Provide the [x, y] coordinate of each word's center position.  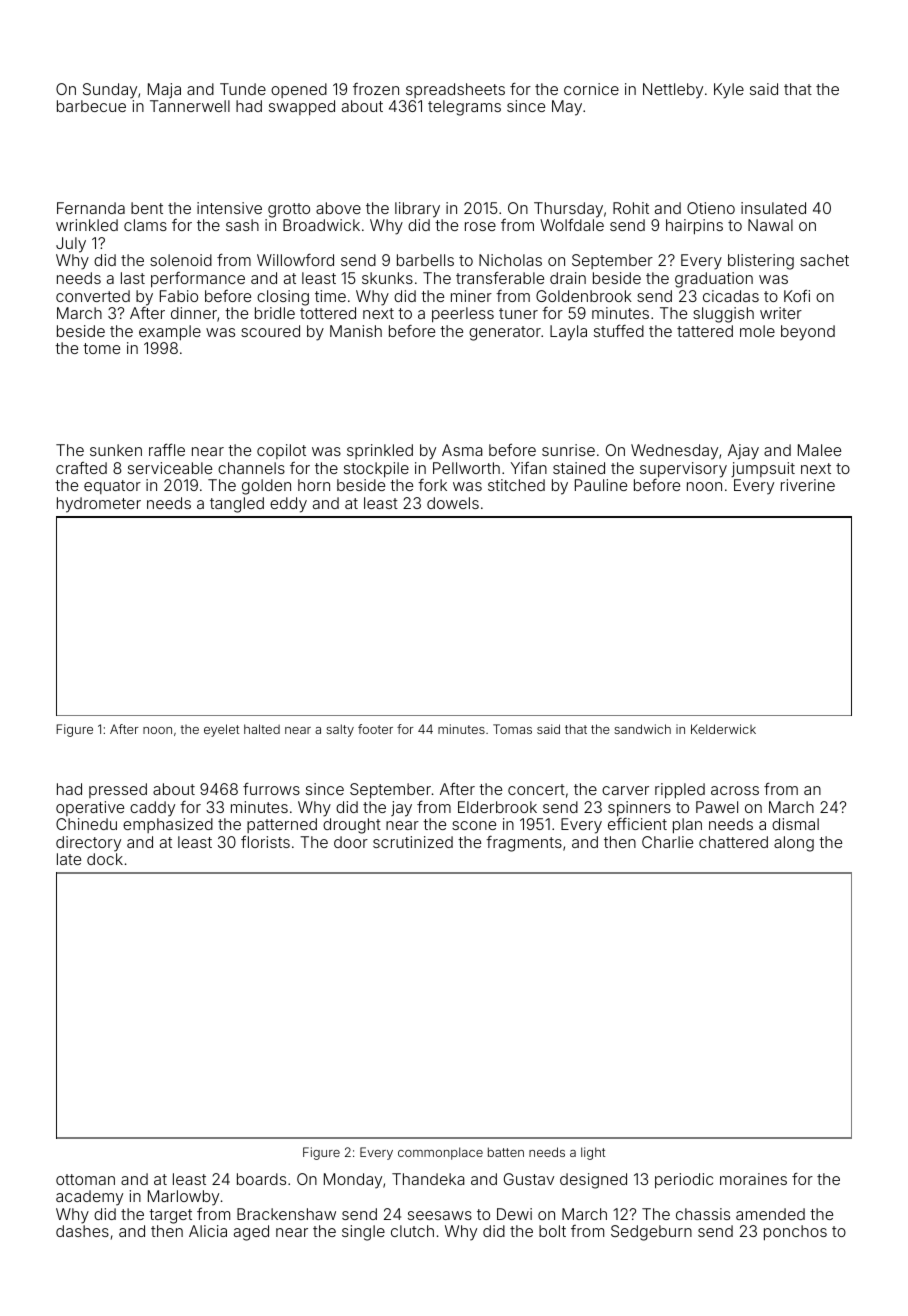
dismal [795, 824]
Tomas [512, 729]
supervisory [683, 470]
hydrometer [99, 505]
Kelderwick [723, 729]
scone [474, 825]
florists [265, 842]
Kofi [797, 296]
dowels [453, 503]
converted [93, 296]
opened [299, 90]
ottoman [85, 1179]
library [417, 210]
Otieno [711, 208]
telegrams [464, 108]
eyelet [221, 730]
